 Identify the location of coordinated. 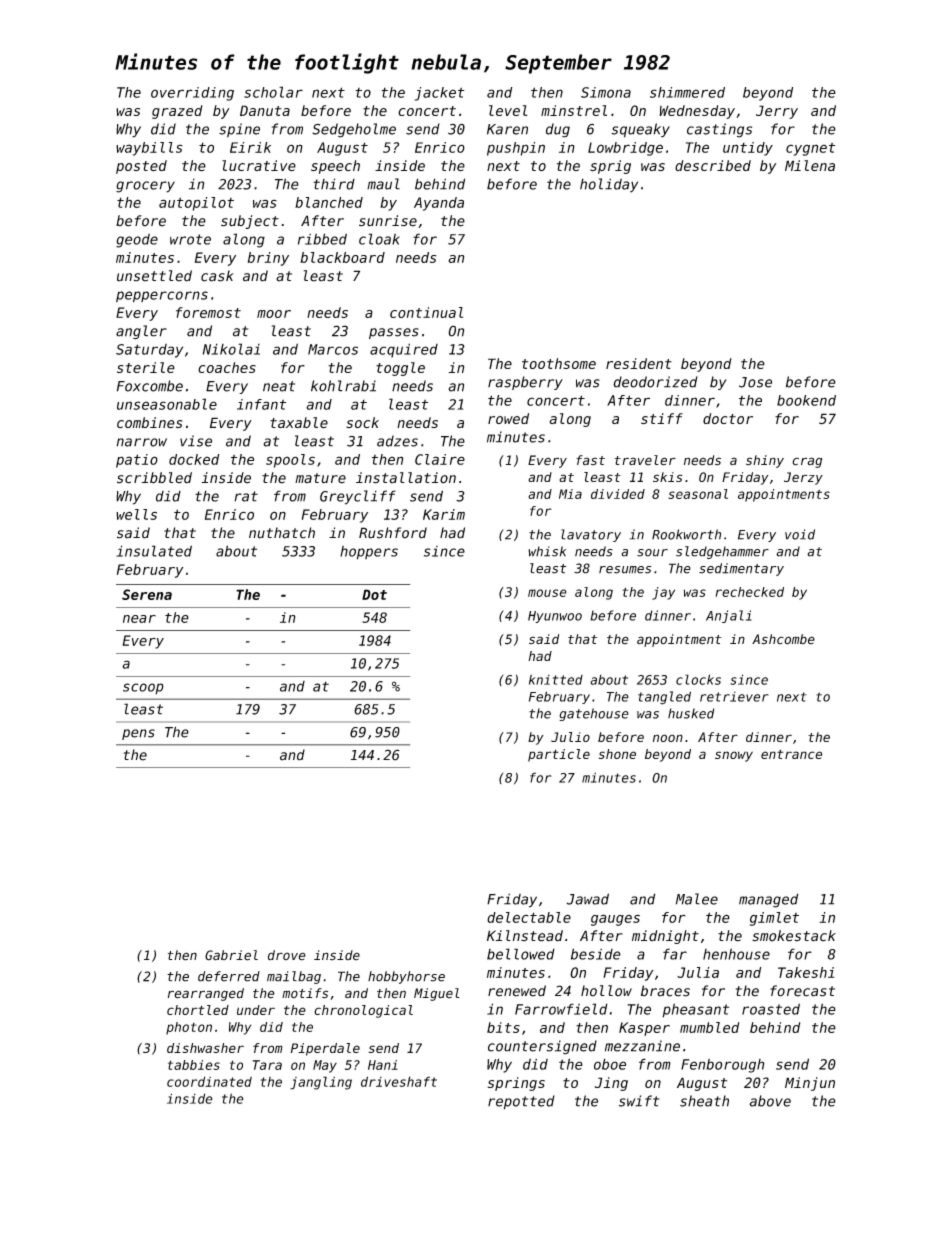
(209, 1081).
